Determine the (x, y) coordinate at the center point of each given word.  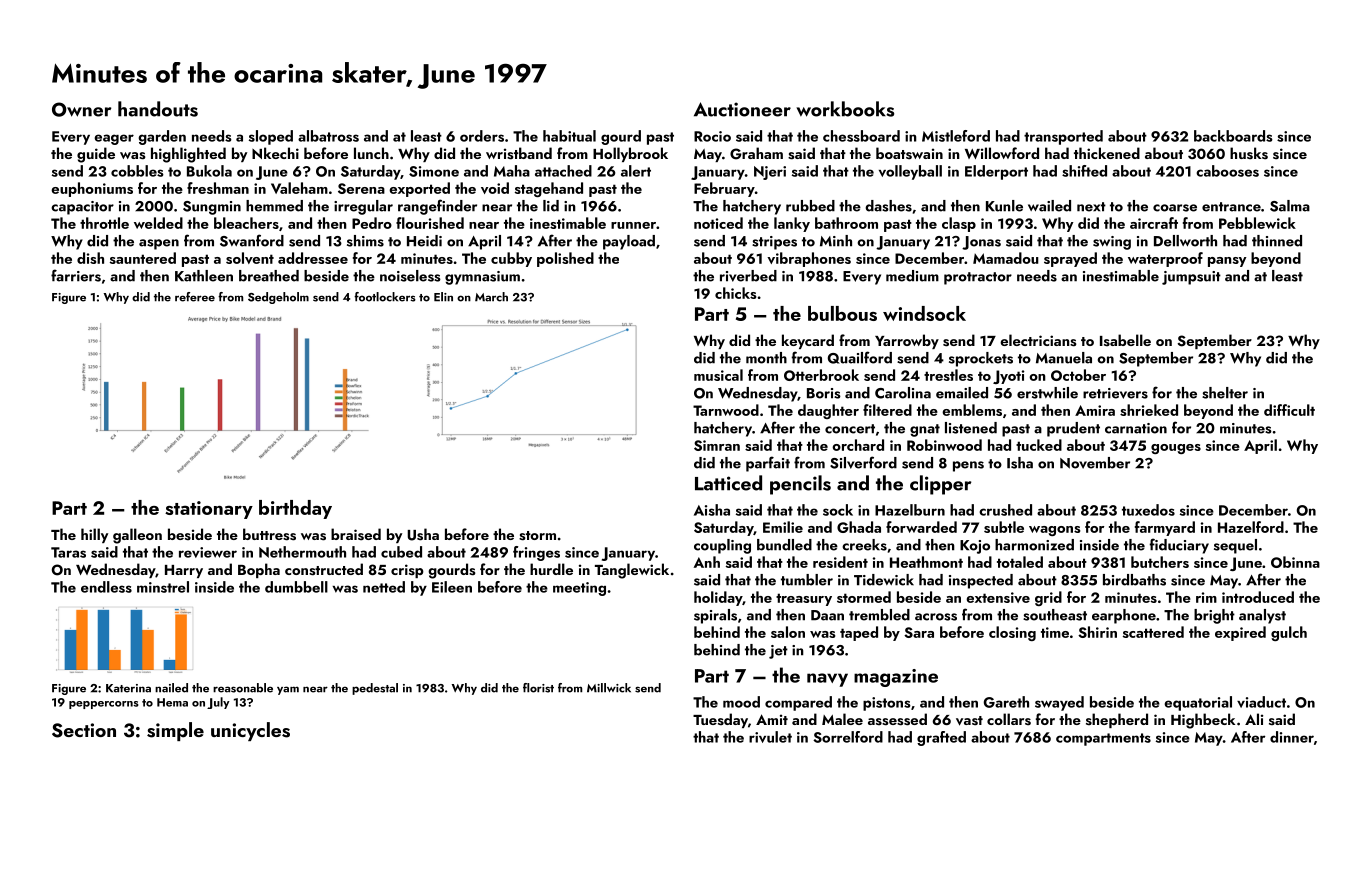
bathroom (846, 223)
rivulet (770, 737)
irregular (363, 207)
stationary (209, 510)
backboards (1233, 136)
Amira (1095, 410)
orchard (858, 445)
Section (84, 730)
